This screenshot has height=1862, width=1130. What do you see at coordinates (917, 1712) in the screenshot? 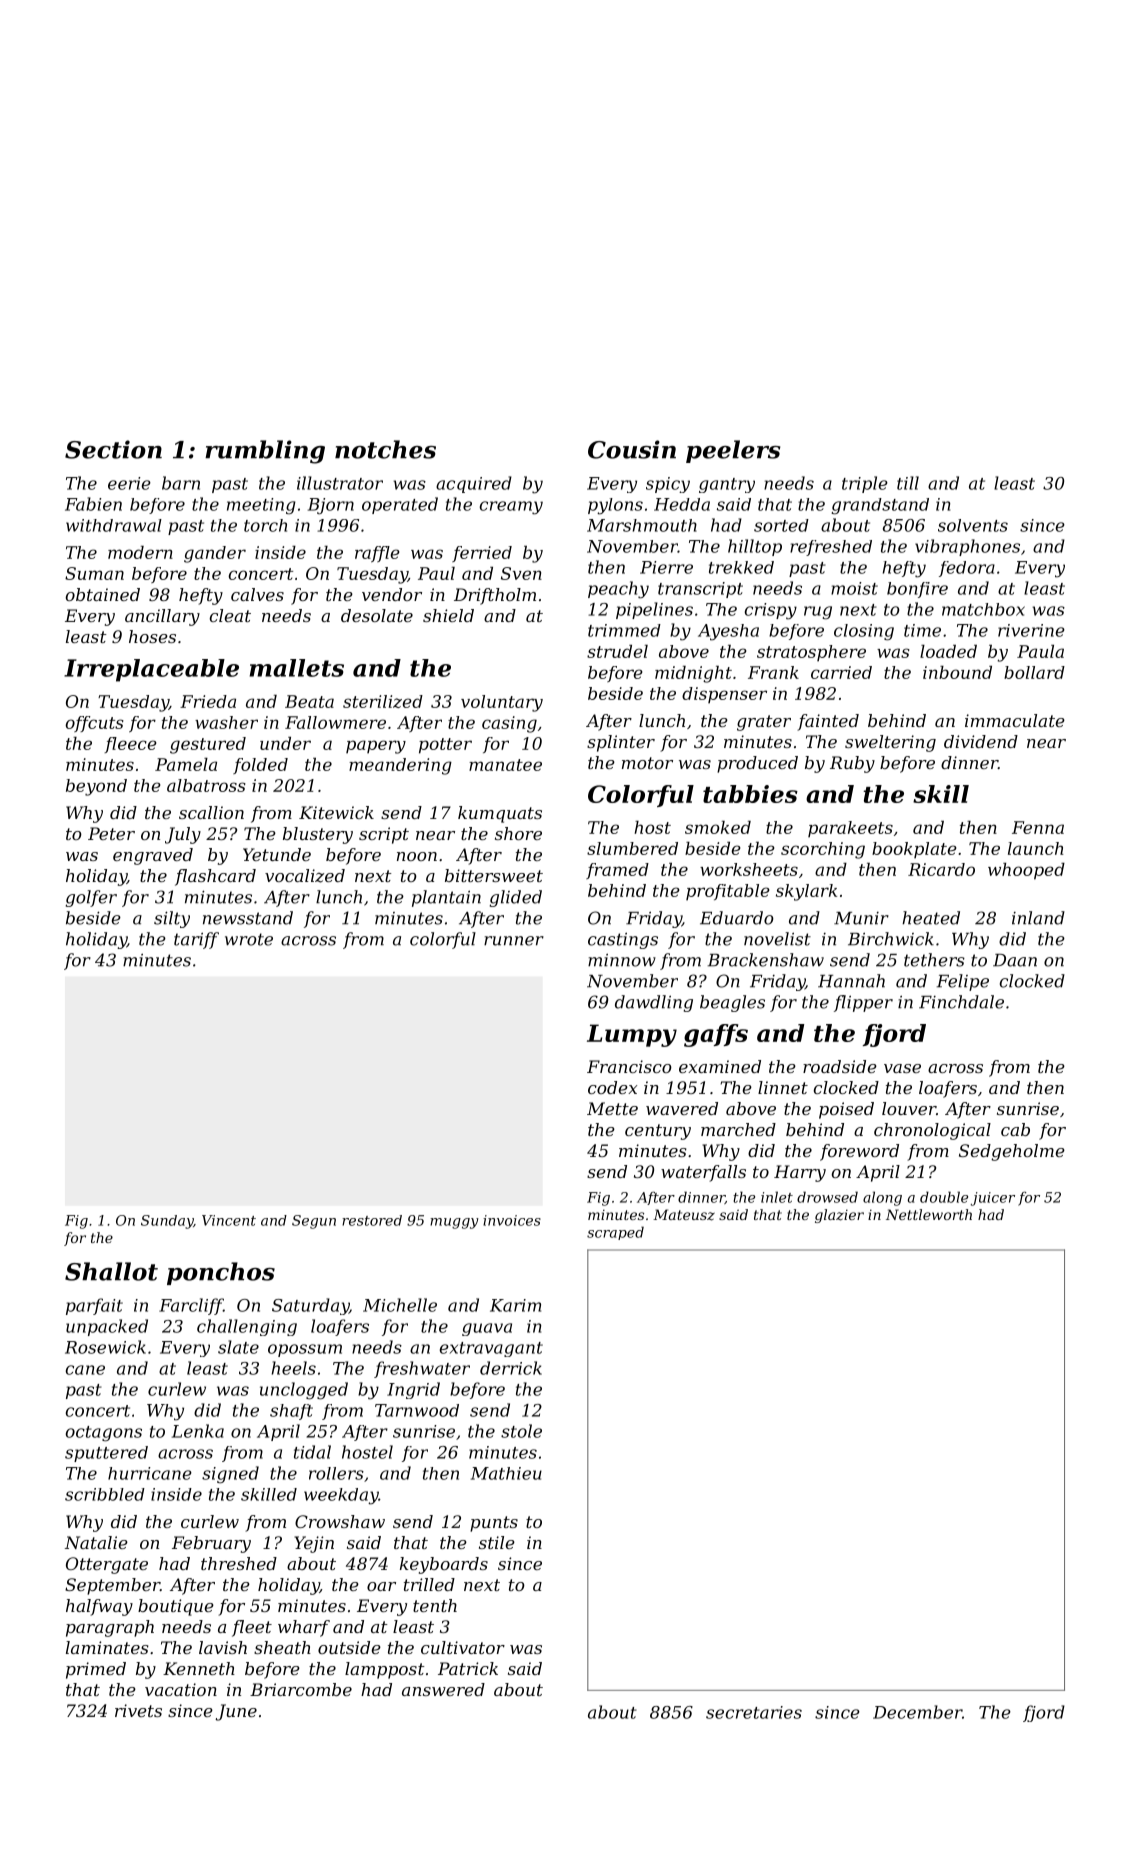
I see `December` at bounding box center [917, 1712].
